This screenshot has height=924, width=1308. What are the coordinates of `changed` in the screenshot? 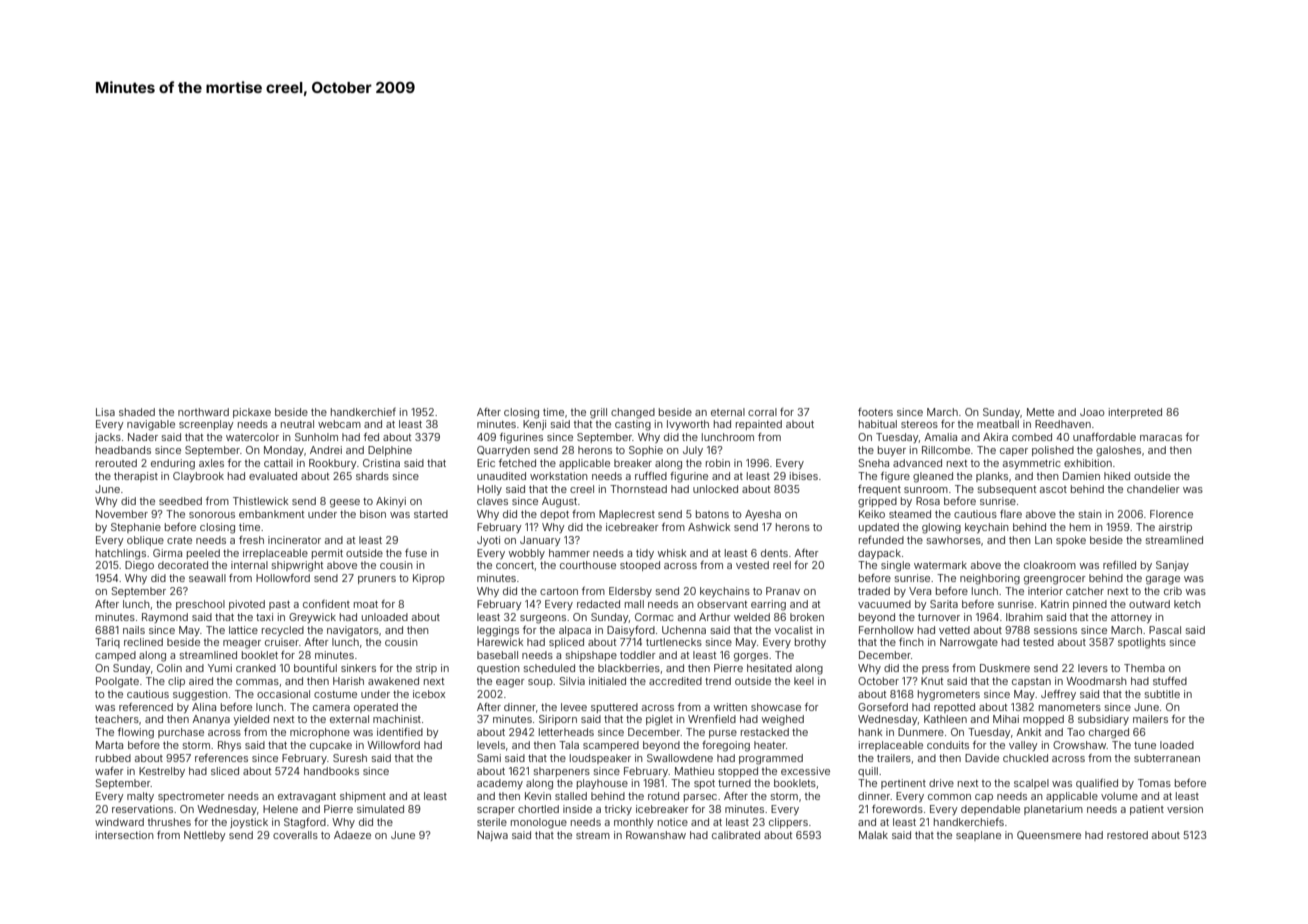 It's located at (633, 413).
